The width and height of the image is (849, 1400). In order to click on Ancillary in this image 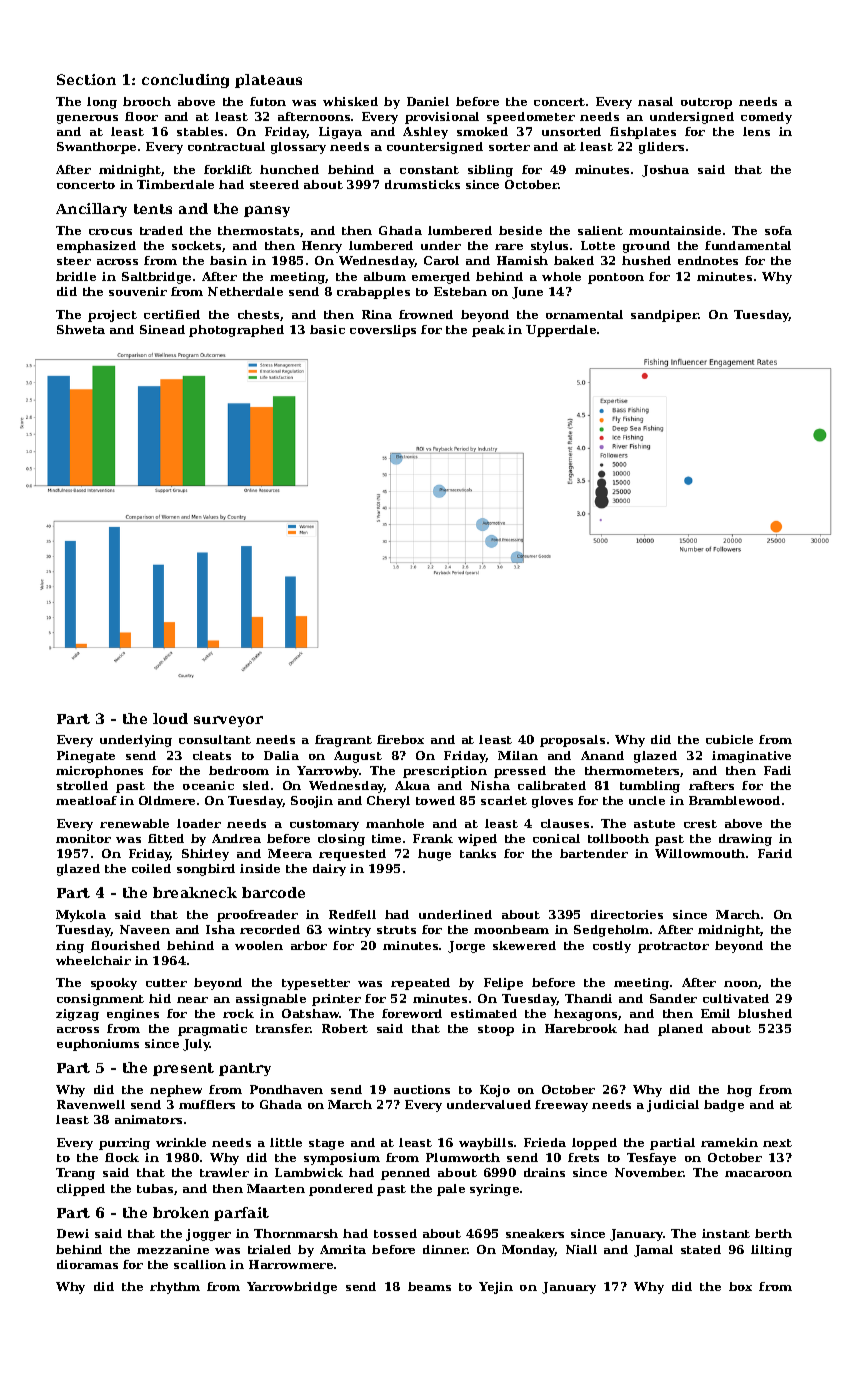, I will do `click(91, 210)`.
